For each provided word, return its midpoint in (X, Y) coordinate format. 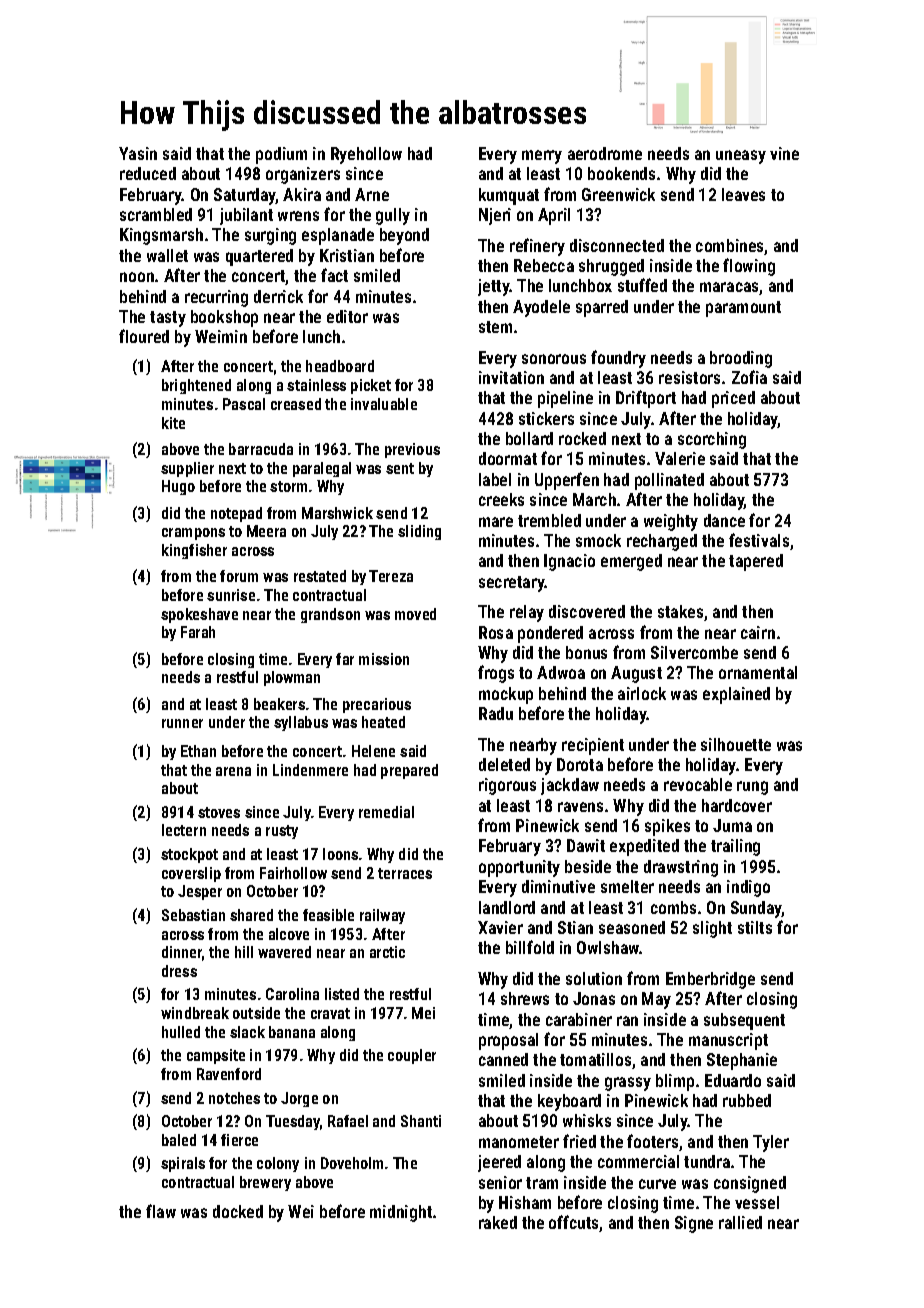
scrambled (156, 214)
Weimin (221, 336)
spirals (183, 1164)
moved (415, 614)
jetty (494, 287)
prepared (409, 771)
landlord (507, 907)
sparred (602, 308)
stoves (219, 812)
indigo (748, 888)
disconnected (617, 245)
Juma (732, 825)
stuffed (642, 285)
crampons (193, 534)
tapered (756, 562)
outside (256, 1013)
